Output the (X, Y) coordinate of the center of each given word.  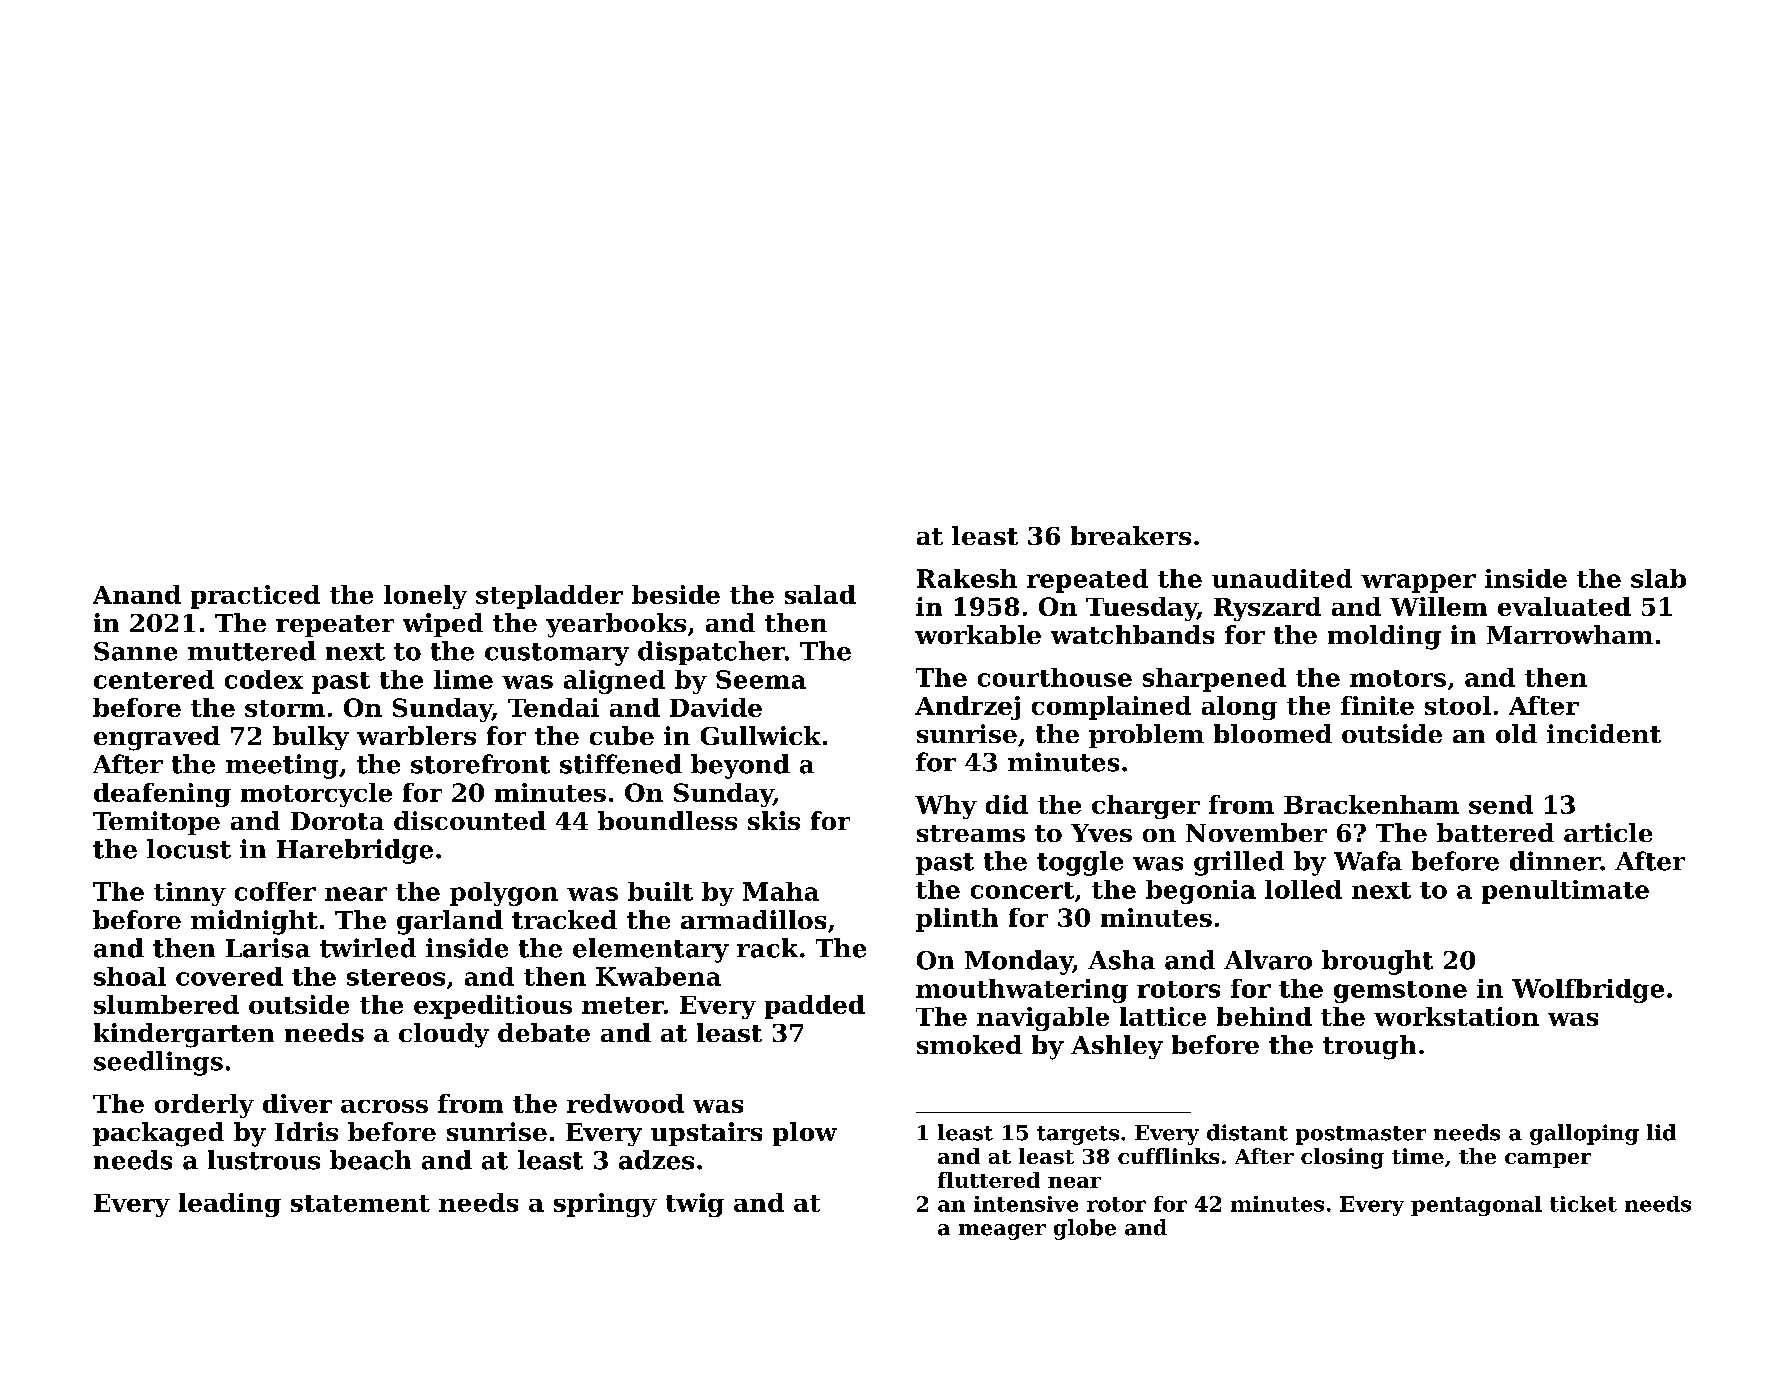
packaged (158, 1134)
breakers (1131, 535)
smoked (969, 1044)
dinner (1555, 861)
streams (971, 833)
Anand (137, 594)
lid (1661, 1132)
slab (1658, 578)
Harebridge (355, 851)
